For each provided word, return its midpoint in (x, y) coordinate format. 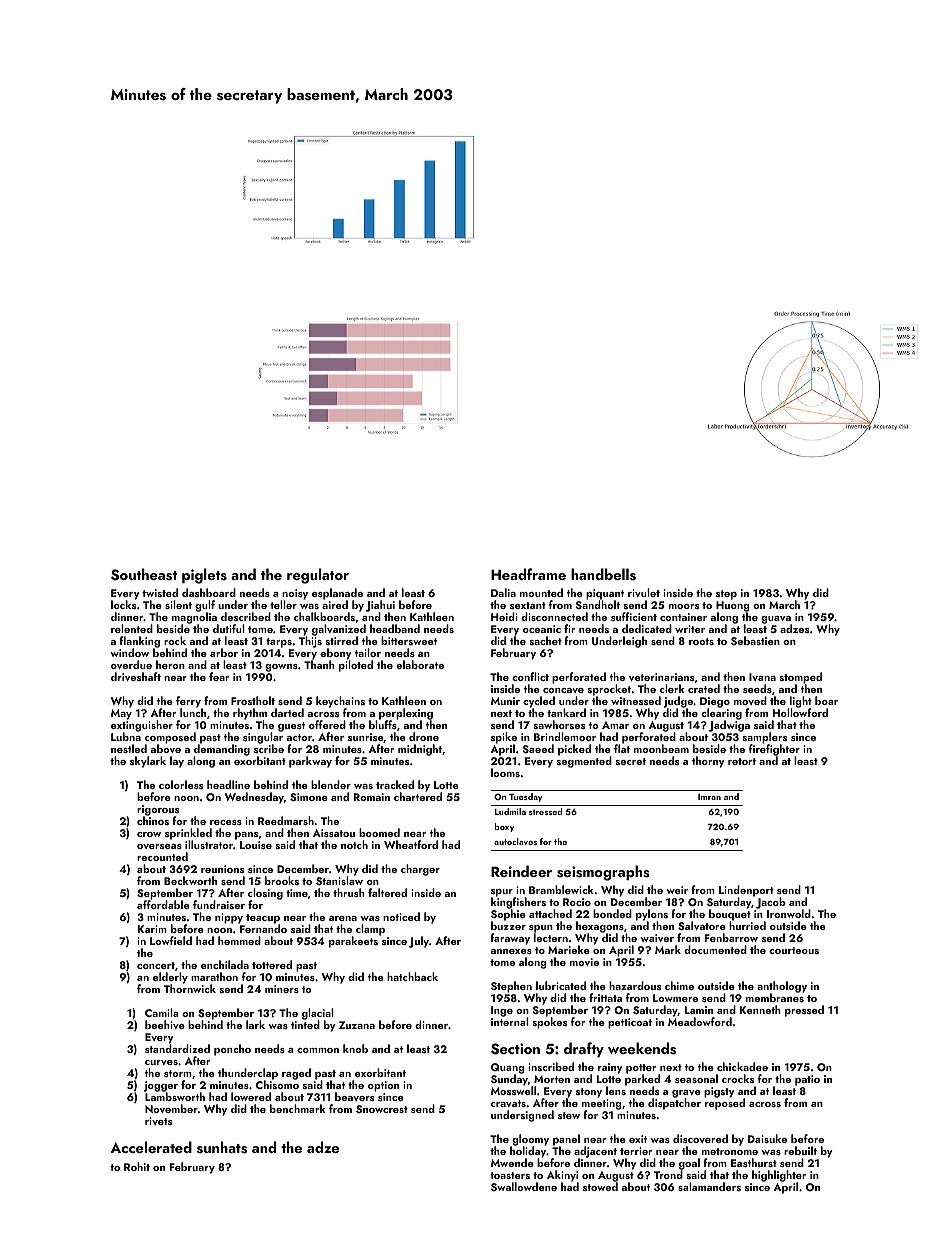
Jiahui (380, 606)
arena (343, 918)
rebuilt (800, 1150)
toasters (510, 1175)
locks (123, 605)
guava (776, 620)
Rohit (137, 1166)
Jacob (771, 903)
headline (228, 784)
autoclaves (515, 841)
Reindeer (521, 871)
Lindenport (746, 891)
